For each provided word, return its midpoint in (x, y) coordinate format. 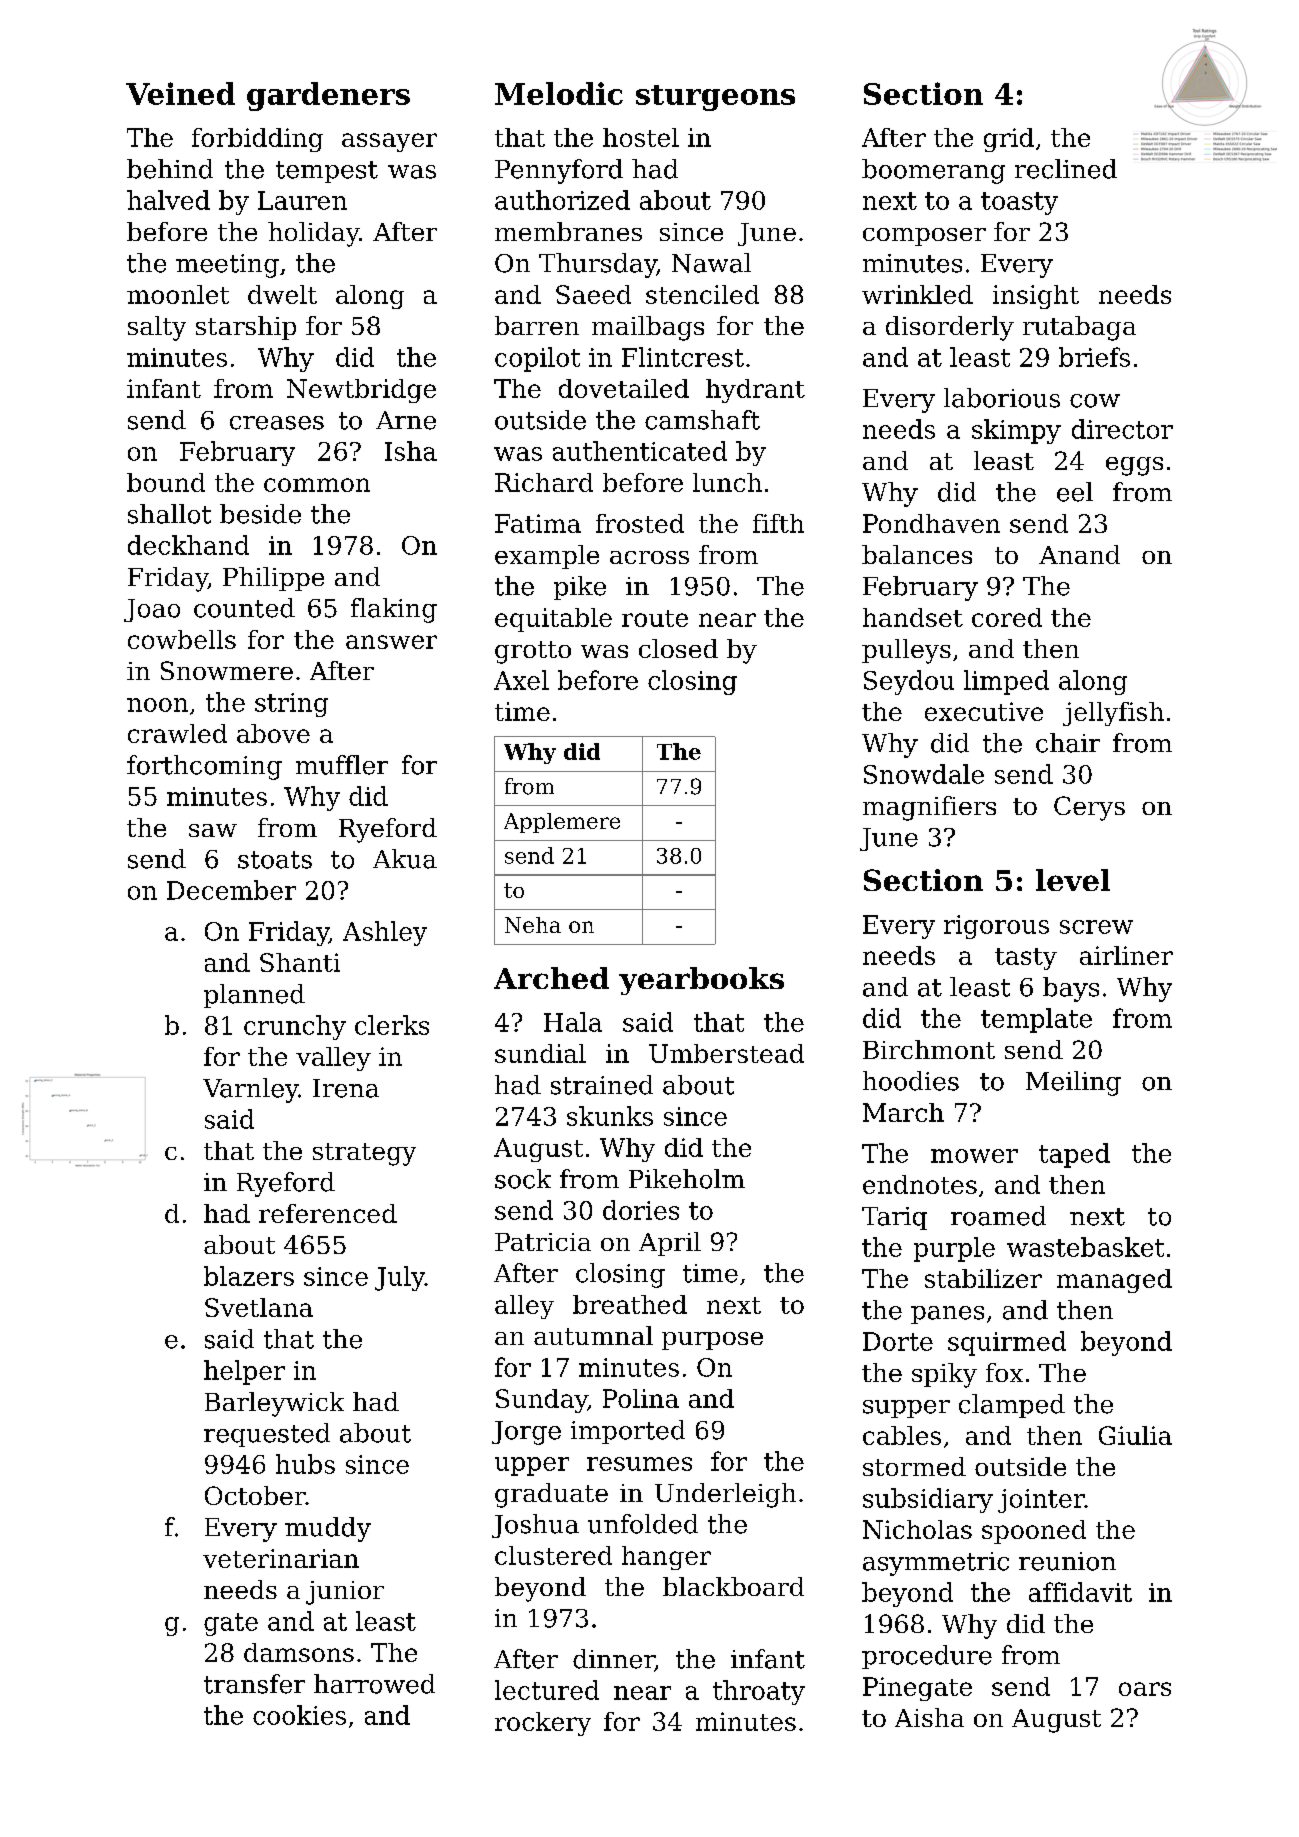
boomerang (933, 171)
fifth (778, 523)
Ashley (385, 933)
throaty (759, 1692)
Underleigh (725, 1495)
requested (267, 1435)
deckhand (188, 545)
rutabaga (1079, 328)
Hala (573, 1022)
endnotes (920, 1184)
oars (1145, 1689)
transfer (254, 1684)
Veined (180, 93)
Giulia (1135, 1435)
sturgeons (715, 98)
